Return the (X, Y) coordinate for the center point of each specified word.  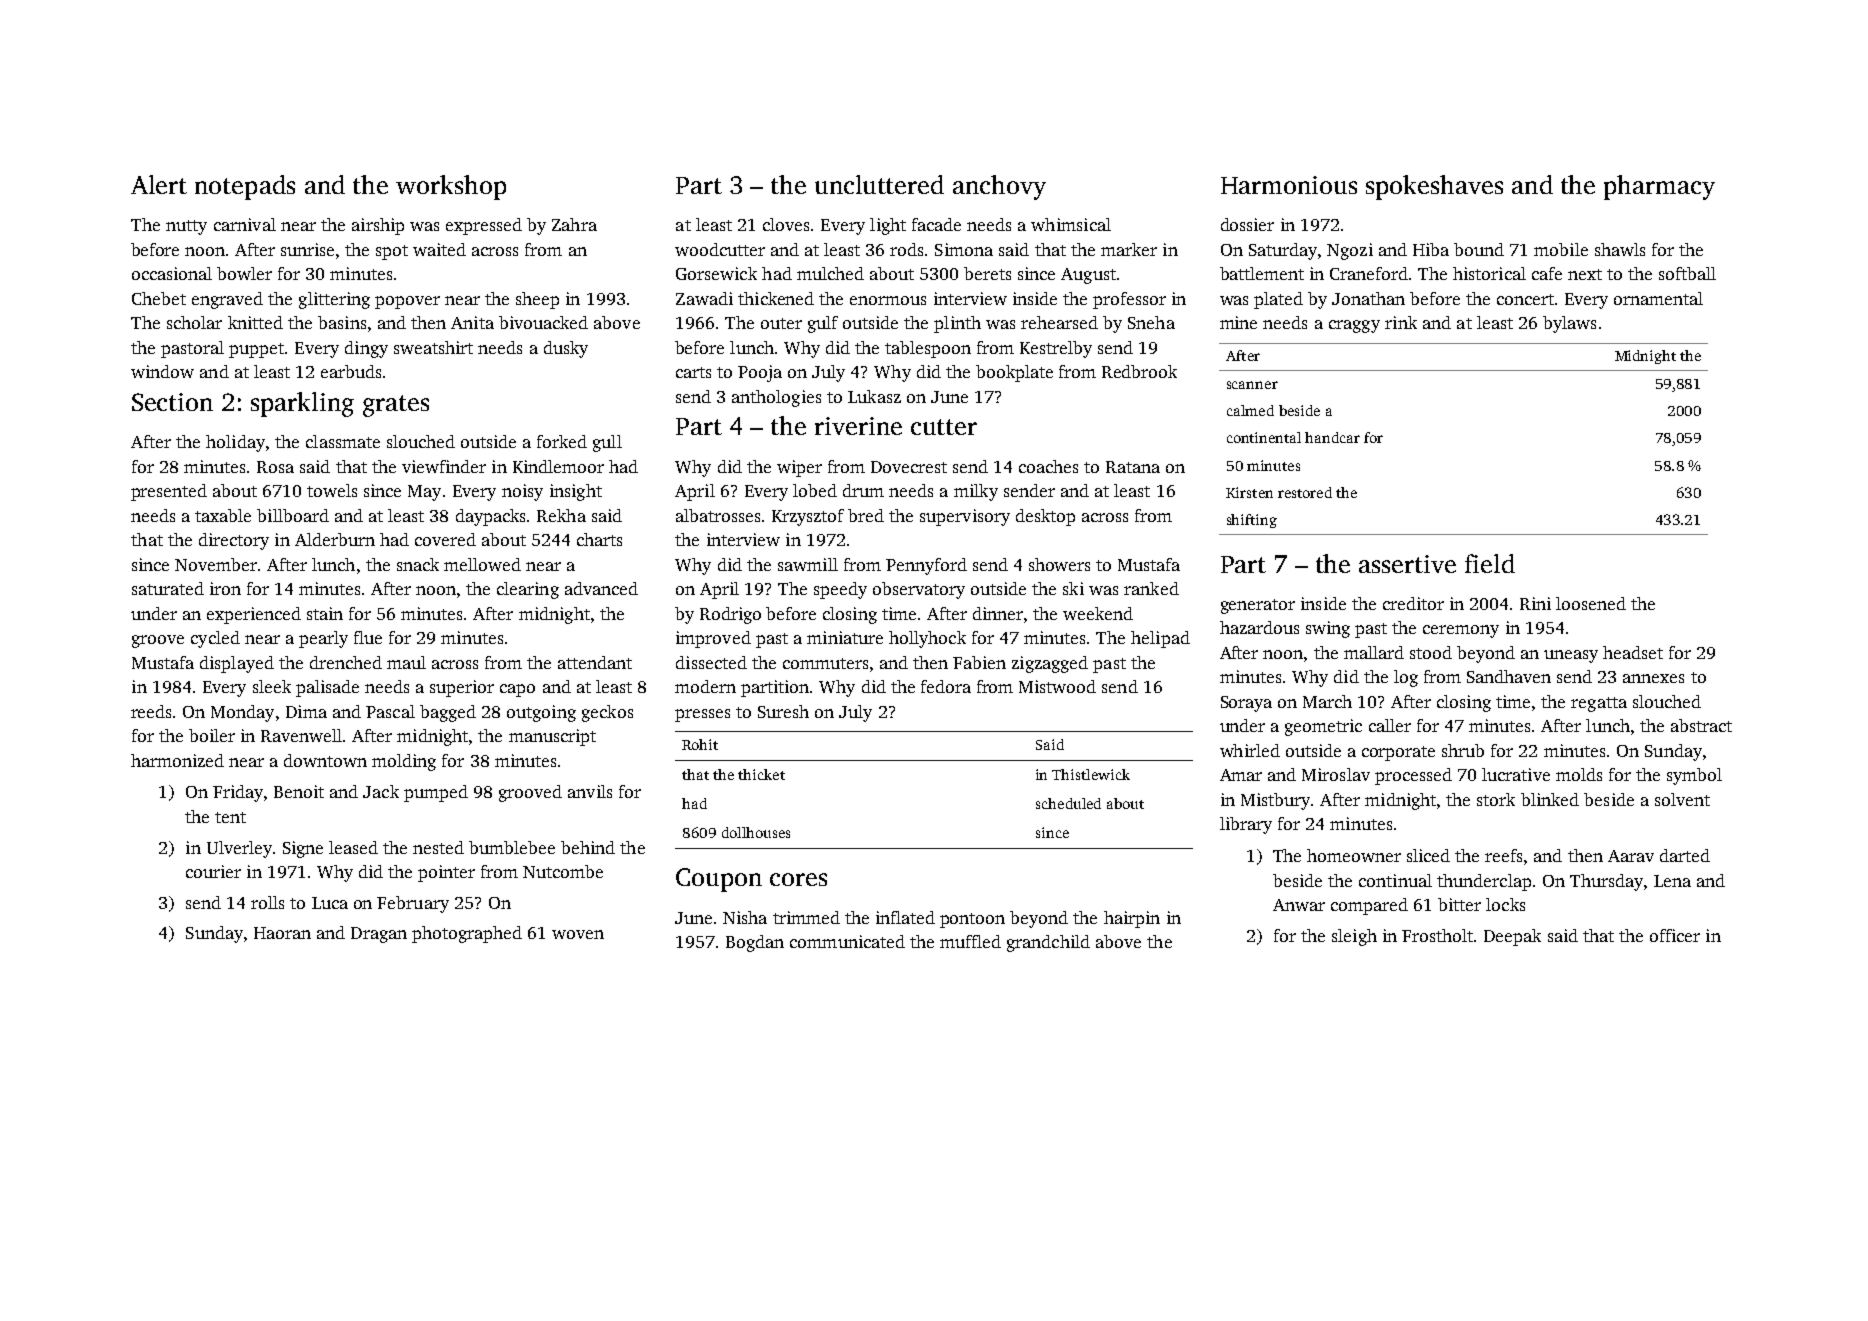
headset (1633, 652)
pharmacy (1659, 187)
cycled (215, 639)
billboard (293, 515)
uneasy (1571, 656)
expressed (484, 226)
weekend (1098, 613)
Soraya (1246, 704)
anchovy (999, 187)
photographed (467, 934)
